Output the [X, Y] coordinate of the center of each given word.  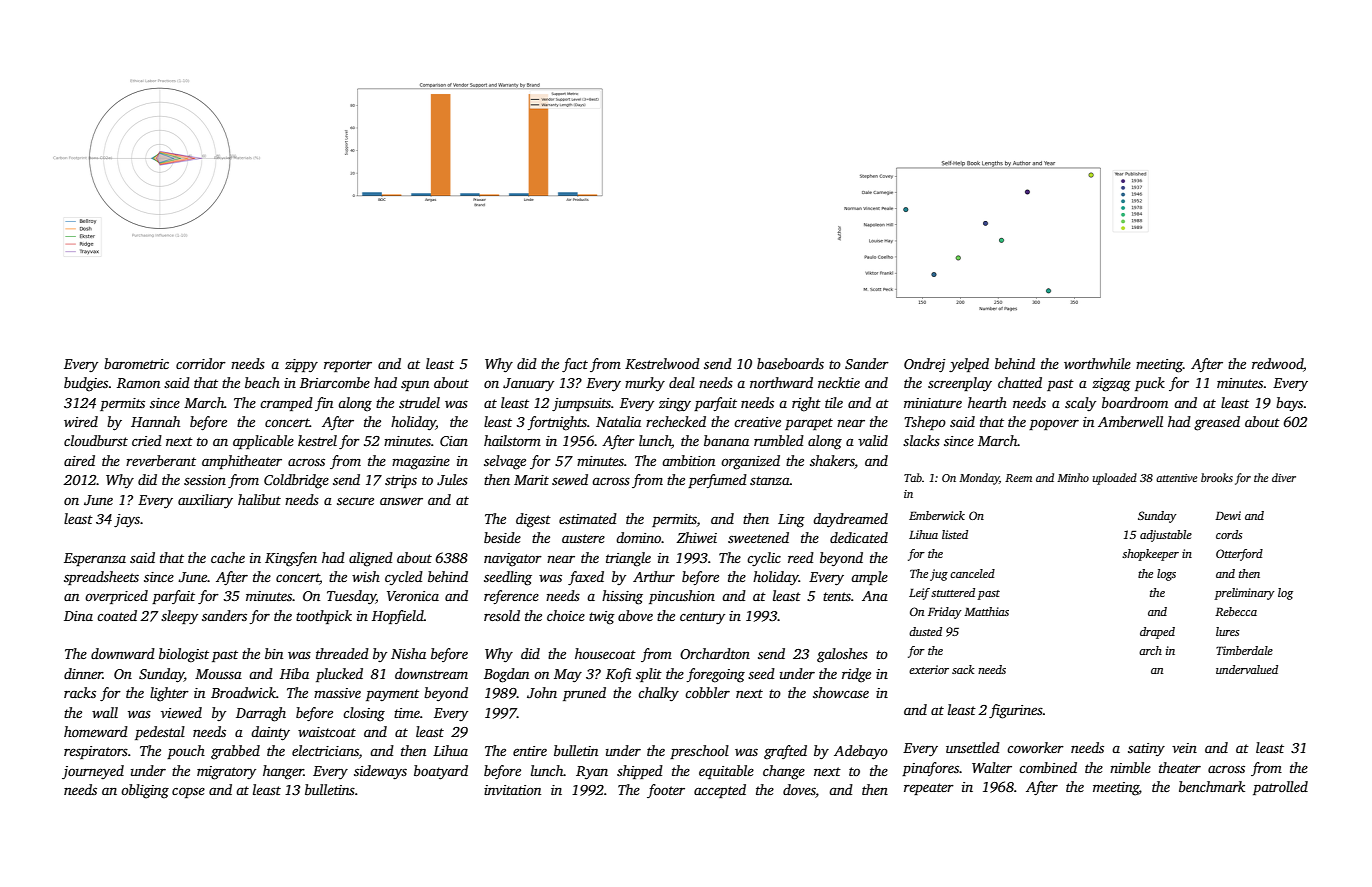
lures [1228, 631]
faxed [586, 578]
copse [188, 792]
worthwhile [1097, 363]
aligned [371, 559]
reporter [348, 366]
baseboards [790, 363]
